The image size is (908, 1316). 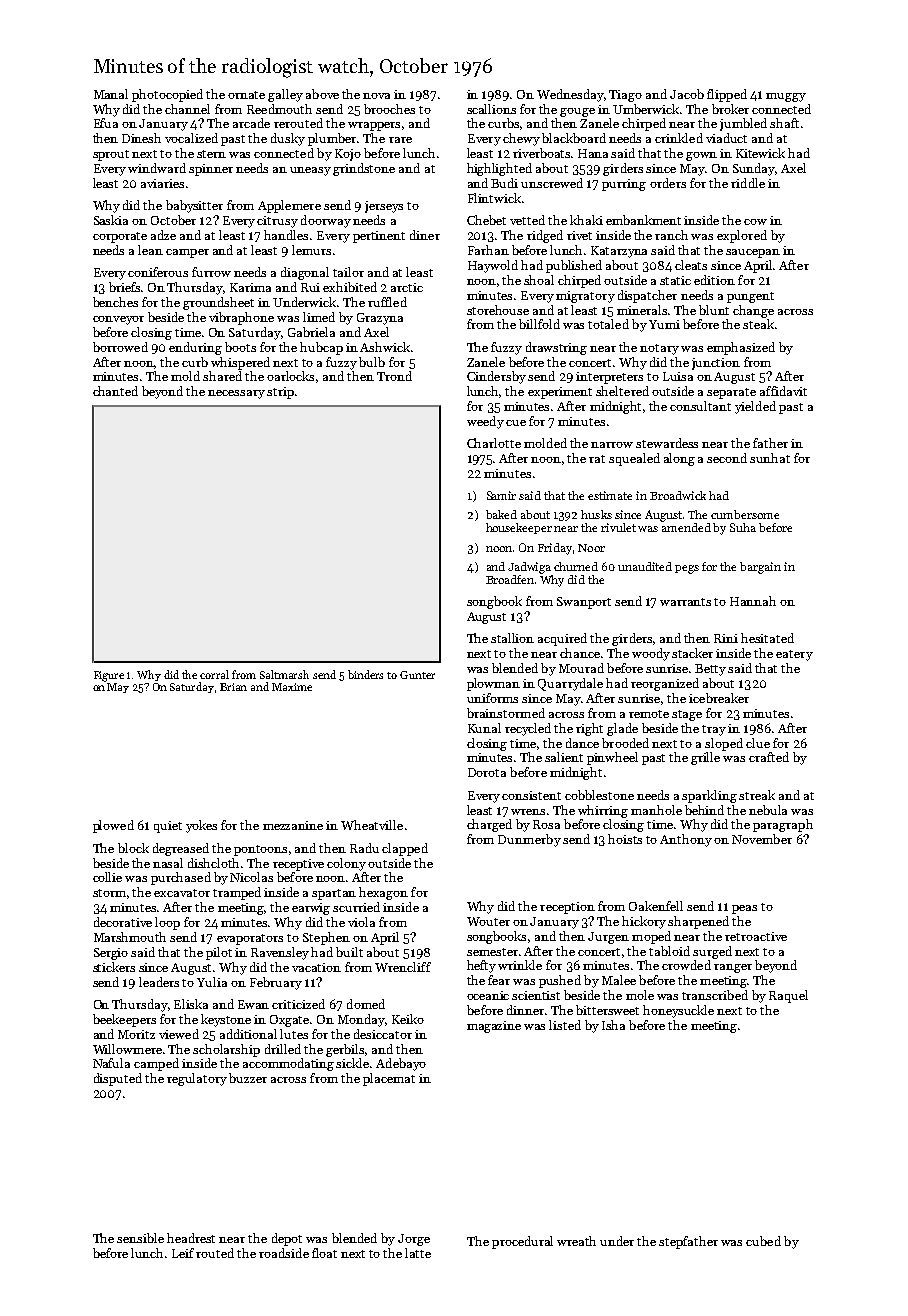 What do you see at coordinates (522, 1242) in the screenshot?
I see `procedural` at bounding box center [522, 1242].
